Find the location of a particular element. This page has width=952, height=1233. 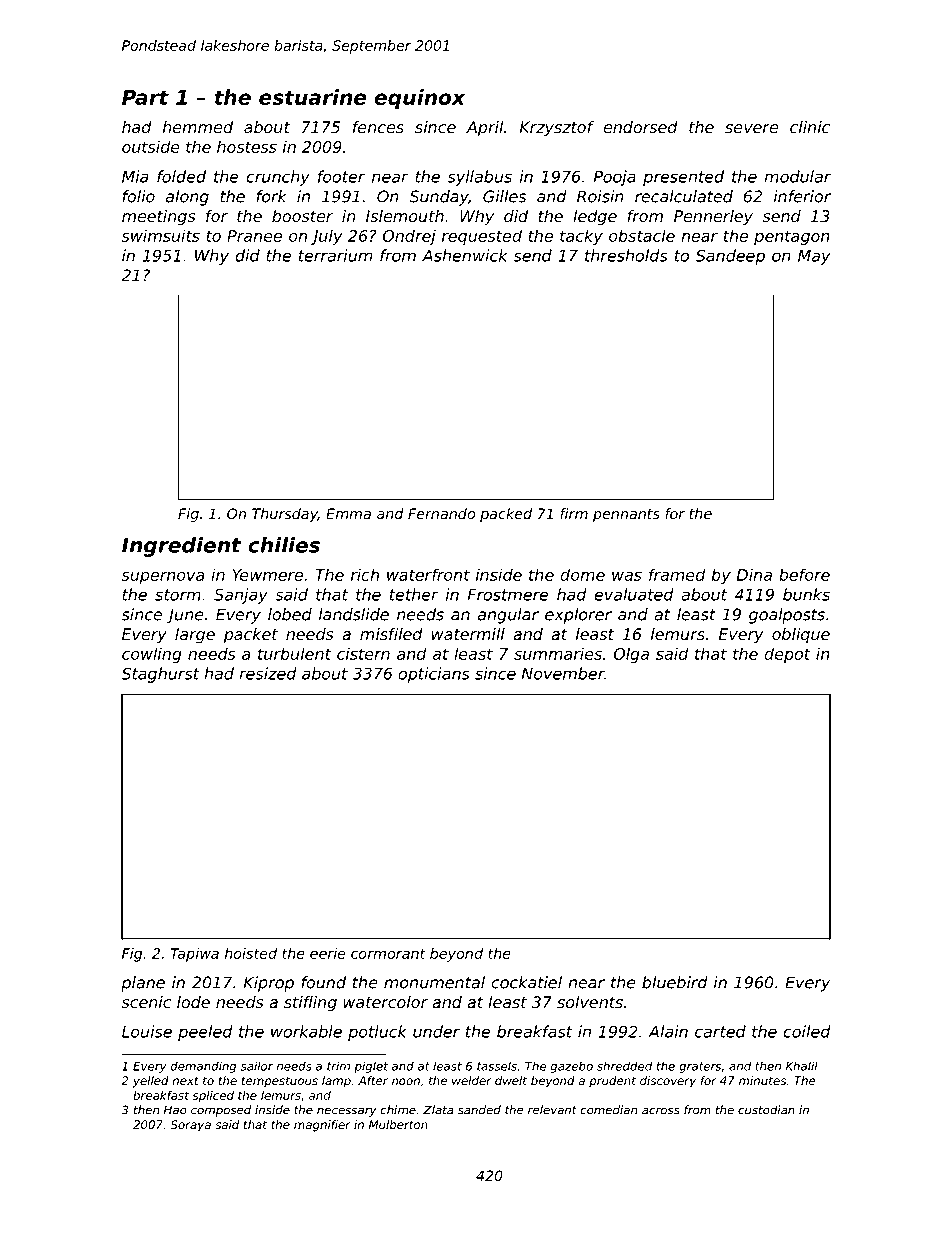

Zlata is located at coordinates (438, 1110).
